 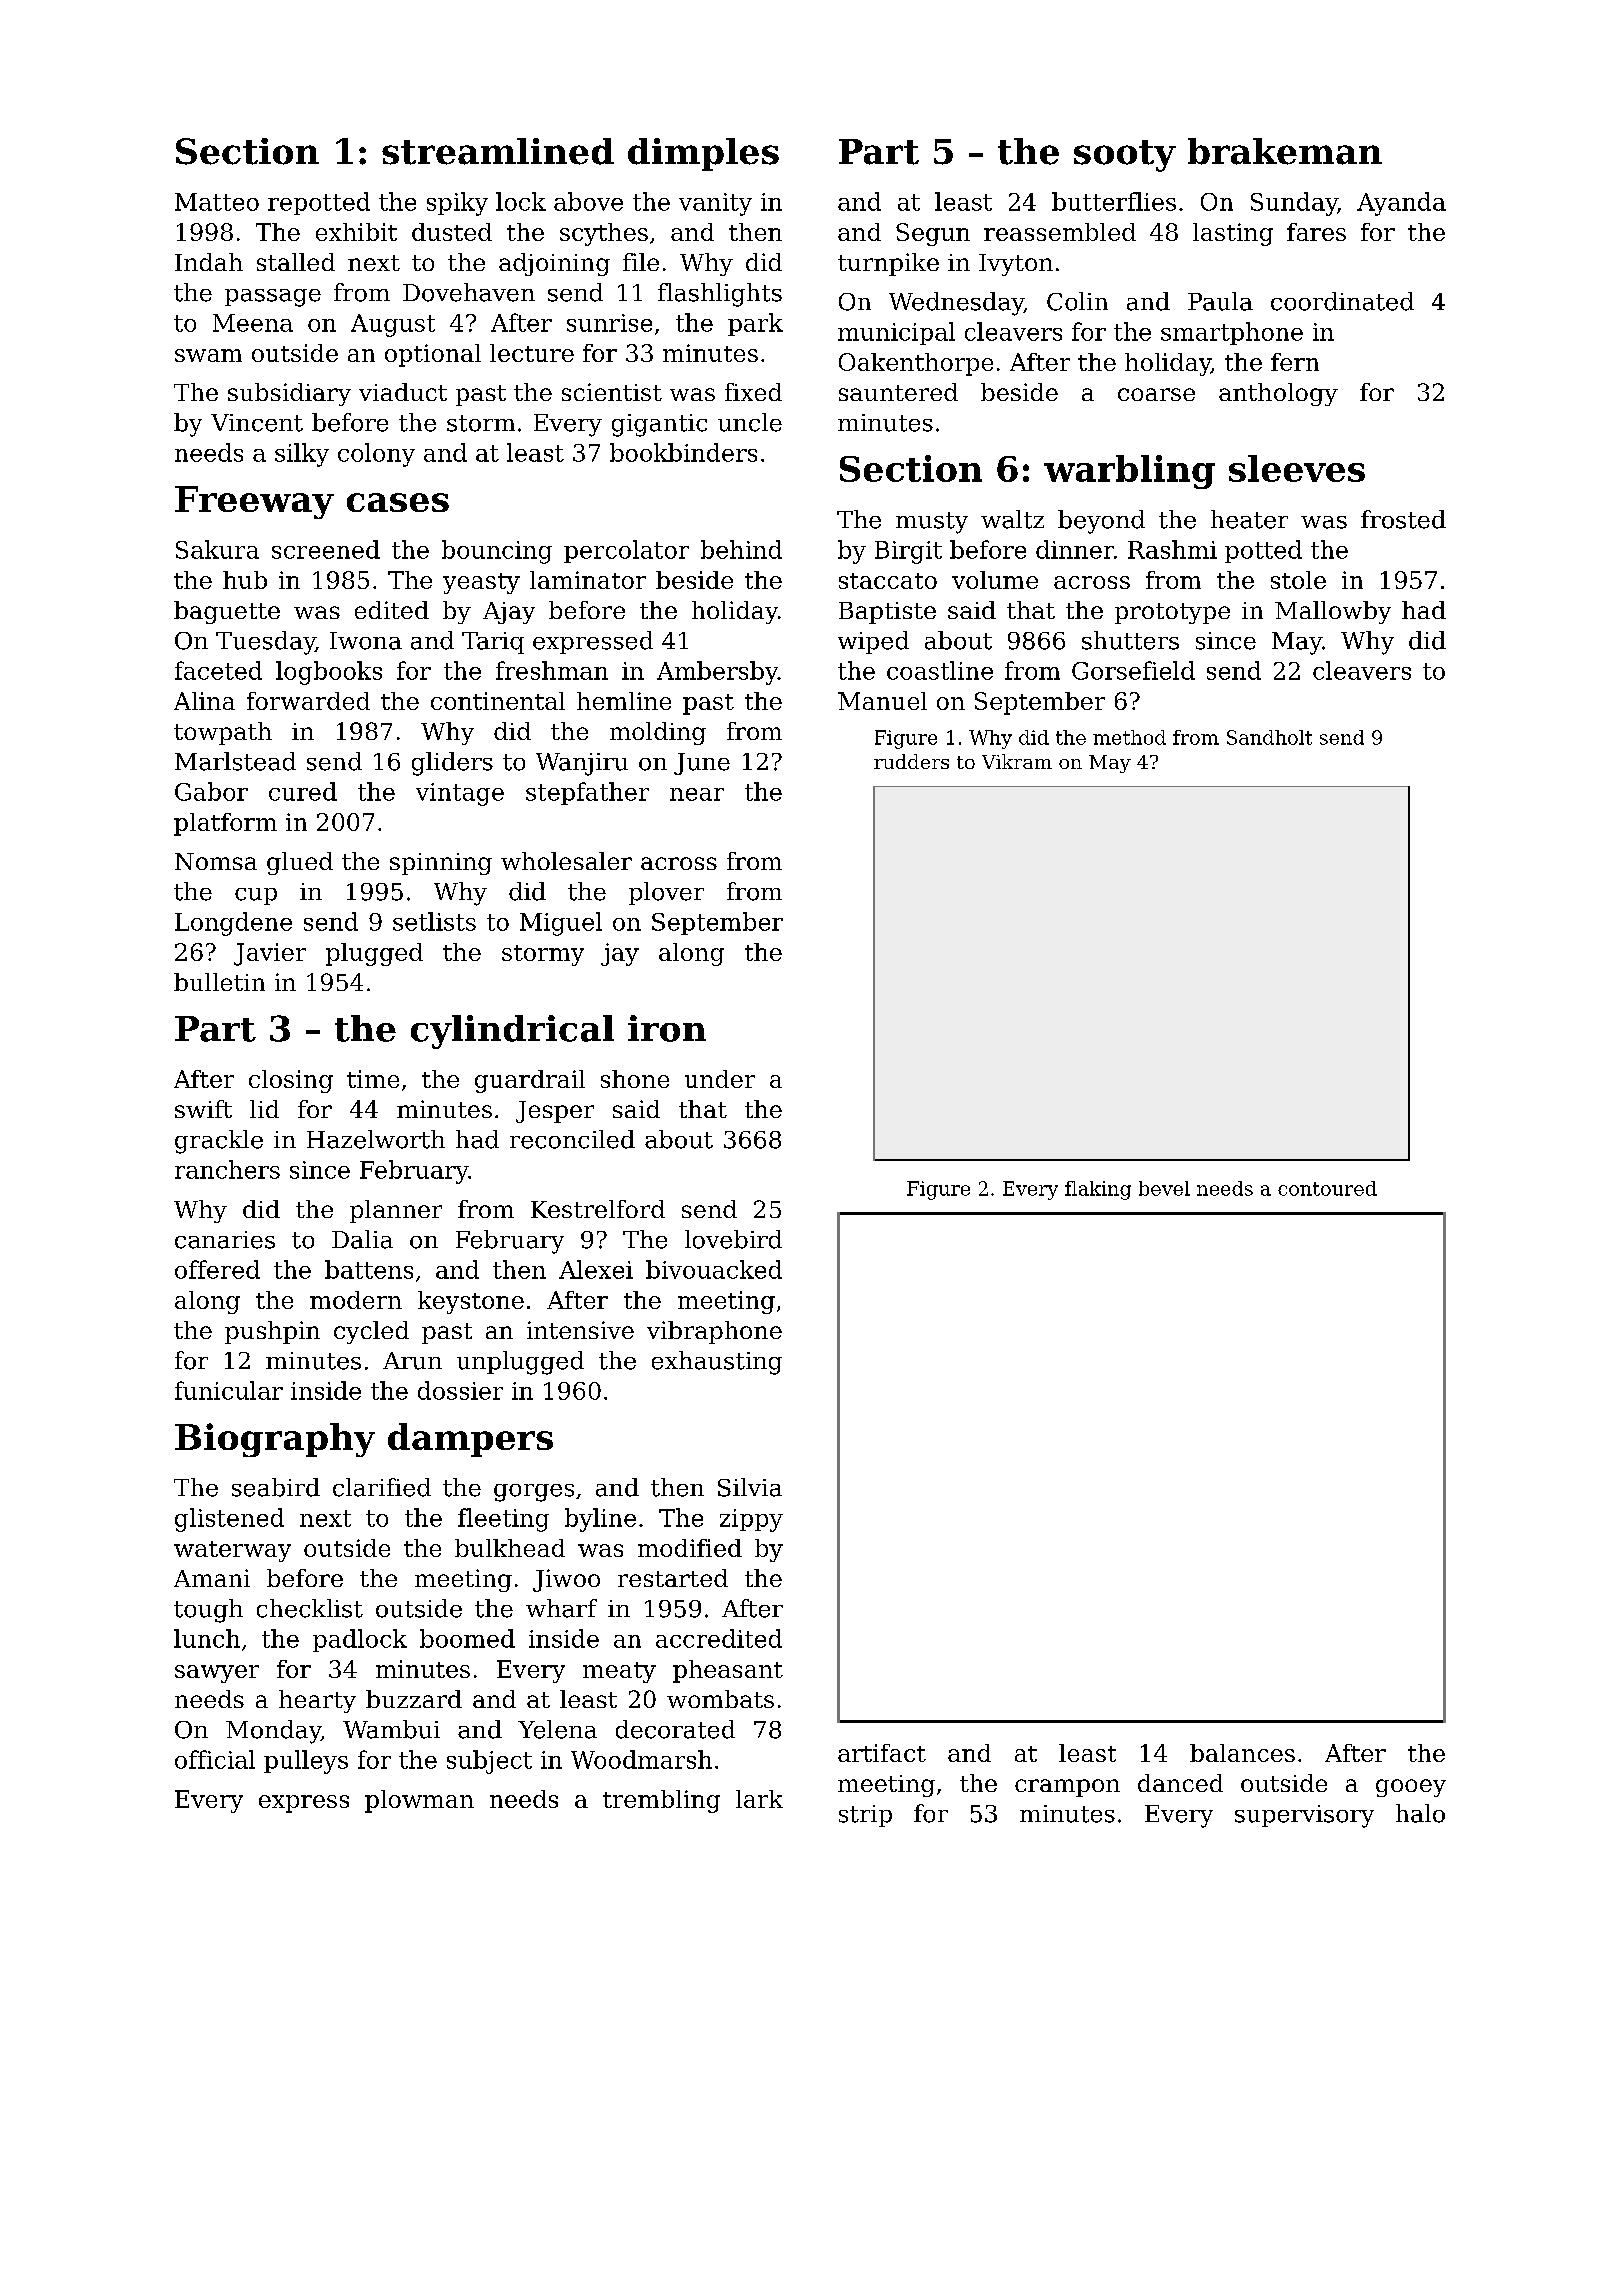 I want to click on Jesper, so click(x=555, y=1112).
